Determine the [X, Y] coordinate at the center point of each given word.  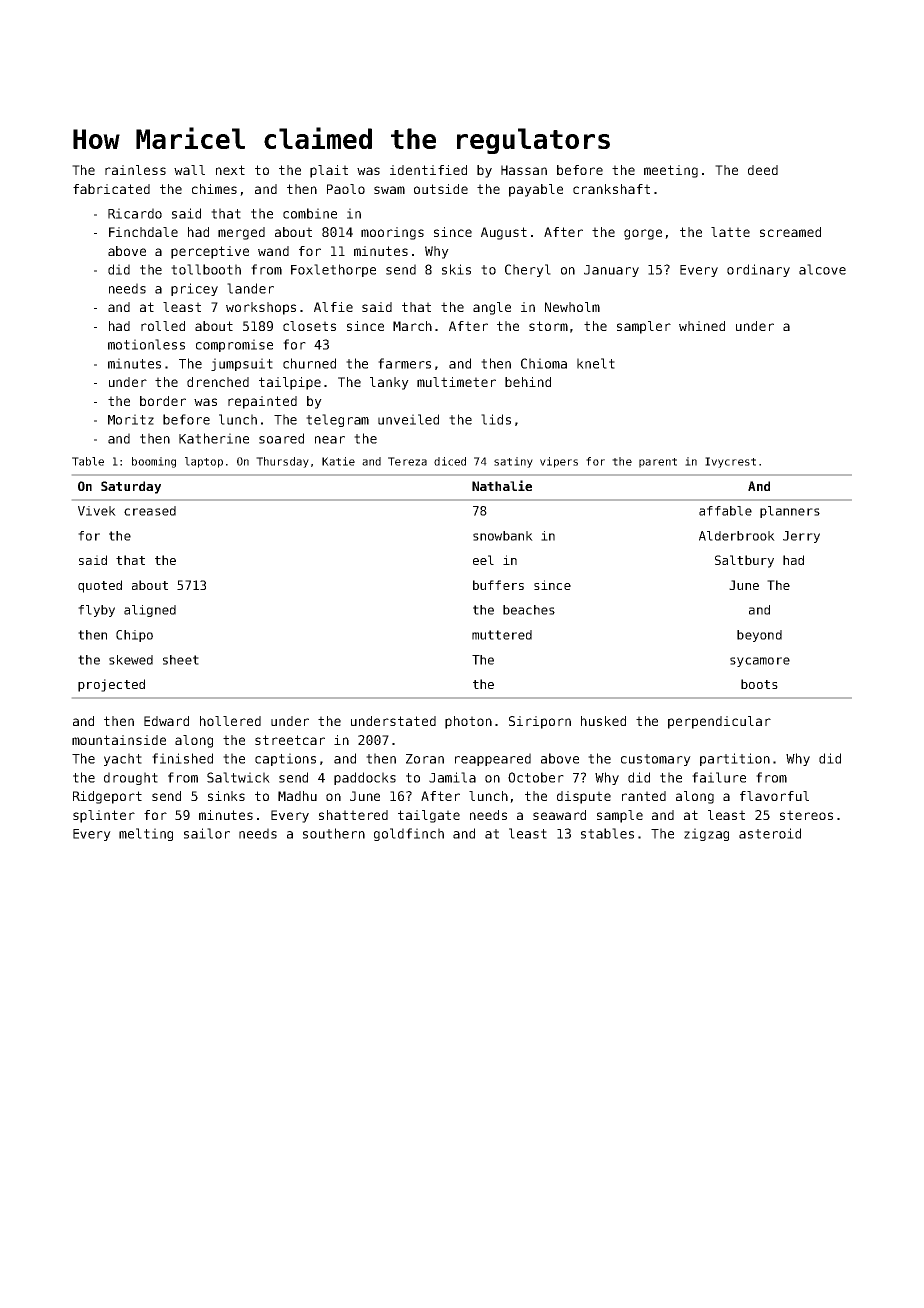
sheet [181, 660]
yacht [123, 759]
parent [658, 463]
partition [735, 759]
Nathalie [502, 485]
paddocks [365, 778]
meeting [671, 171]
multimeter [456, 382]
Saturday [131, 487]
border [163, 401]
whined [702, 326]
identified [428, 170]
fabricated [111, 189]
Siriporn [540, 722]
